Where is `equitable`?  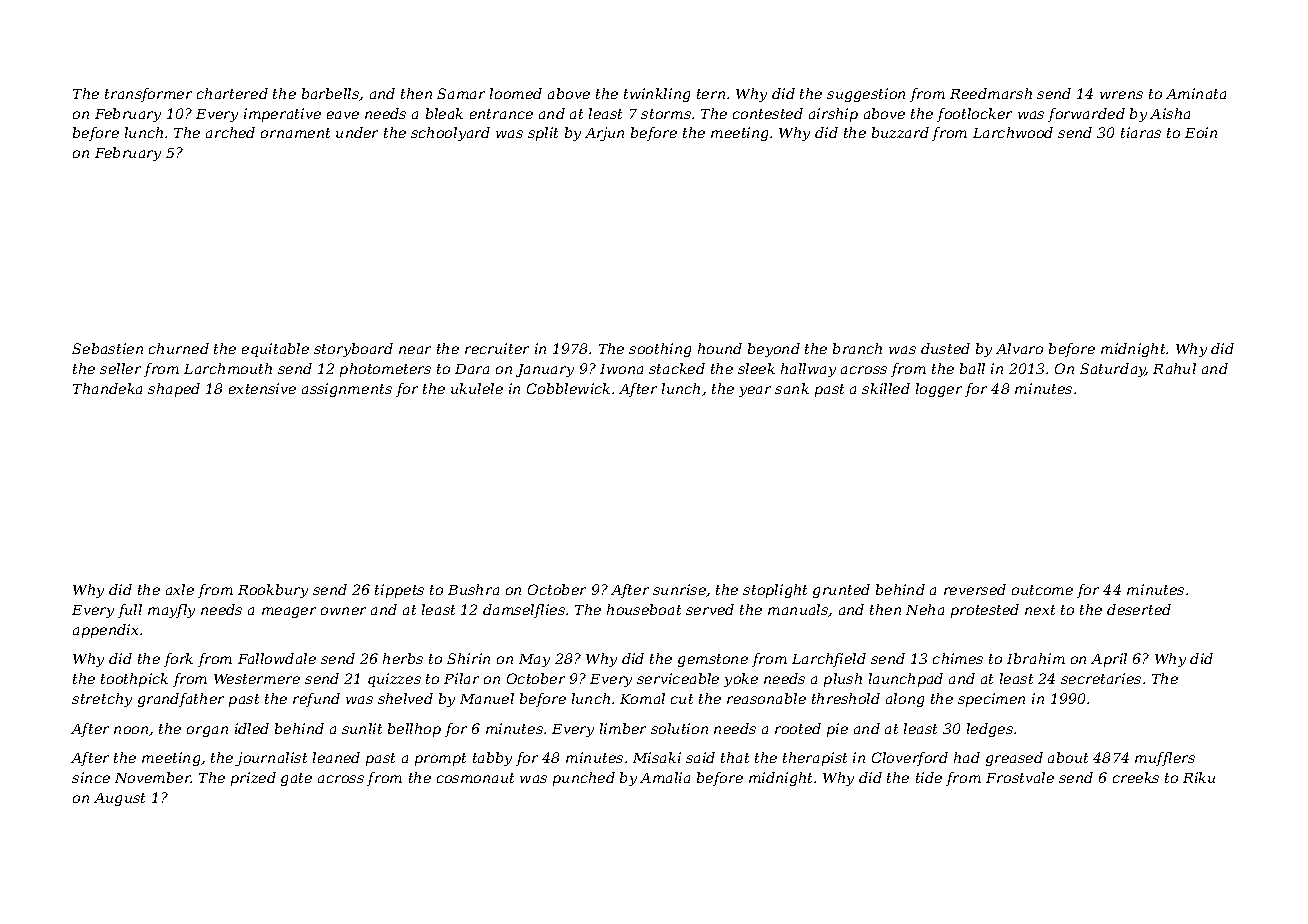 equitable is located at coordinates (275, 350).
